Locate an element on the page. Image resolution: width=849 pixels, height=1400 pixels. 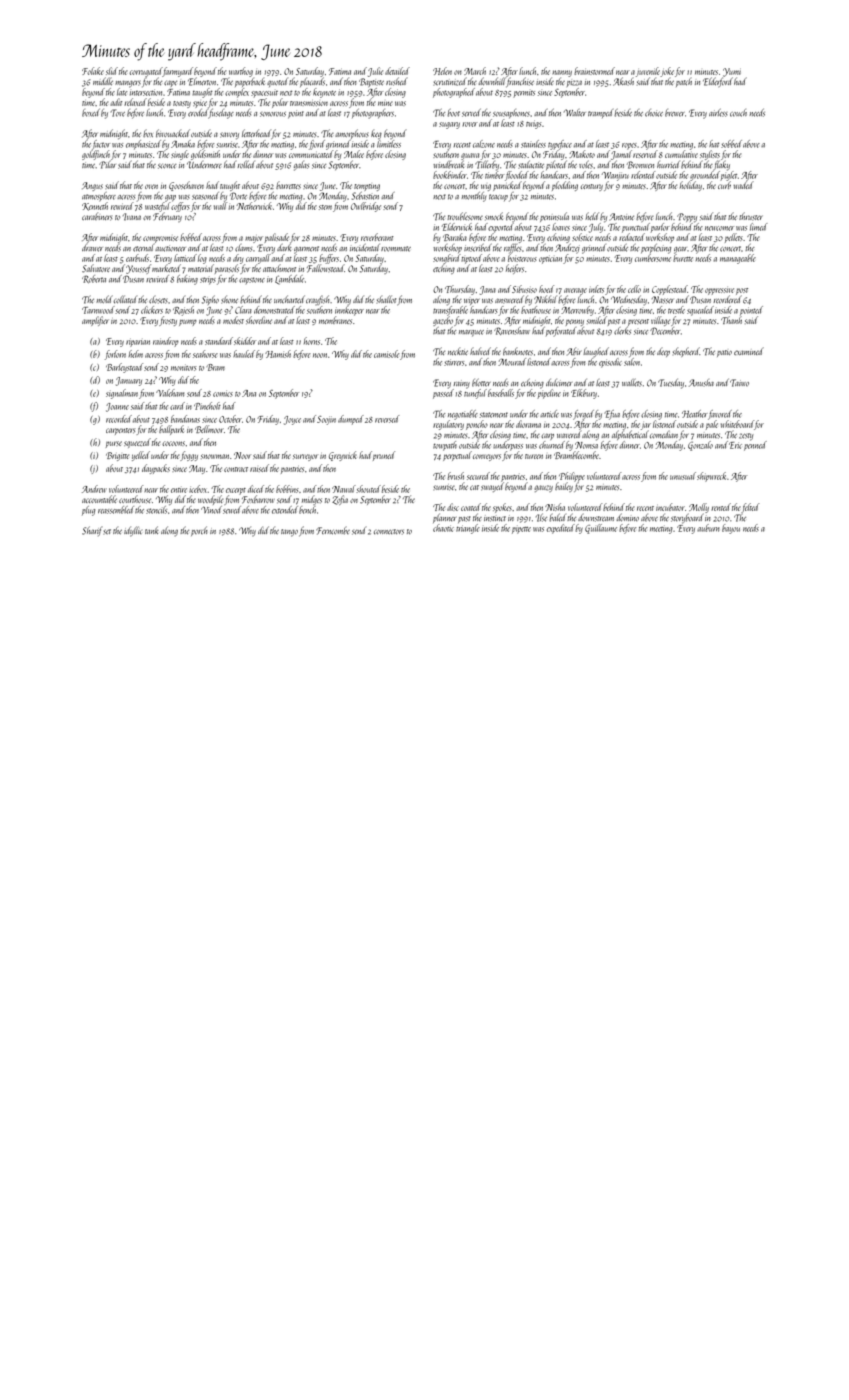
warthog is located at coordinates (241, 72).
